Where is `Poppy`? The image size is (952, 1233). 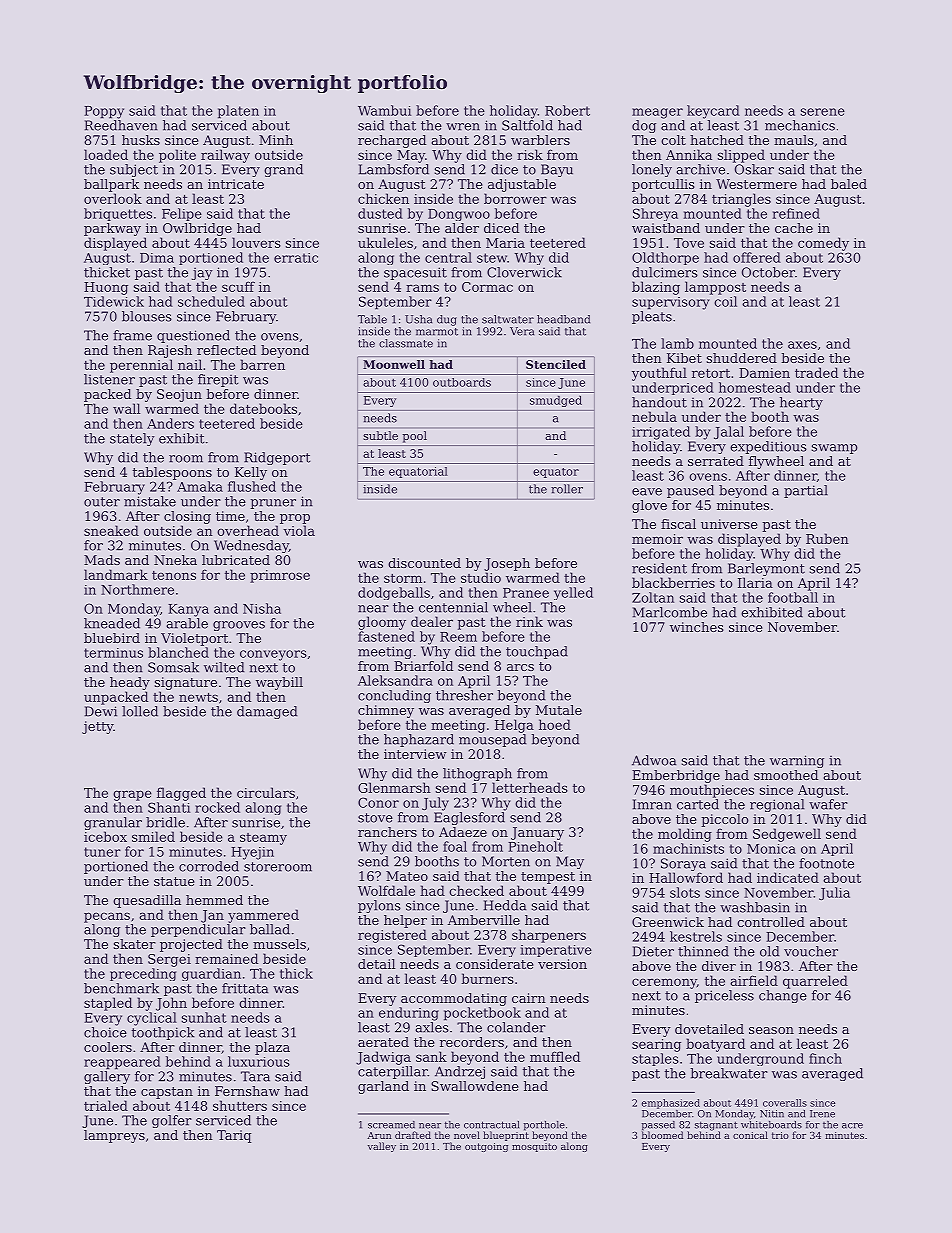 Poppy is located at coordinates (104, 112).
